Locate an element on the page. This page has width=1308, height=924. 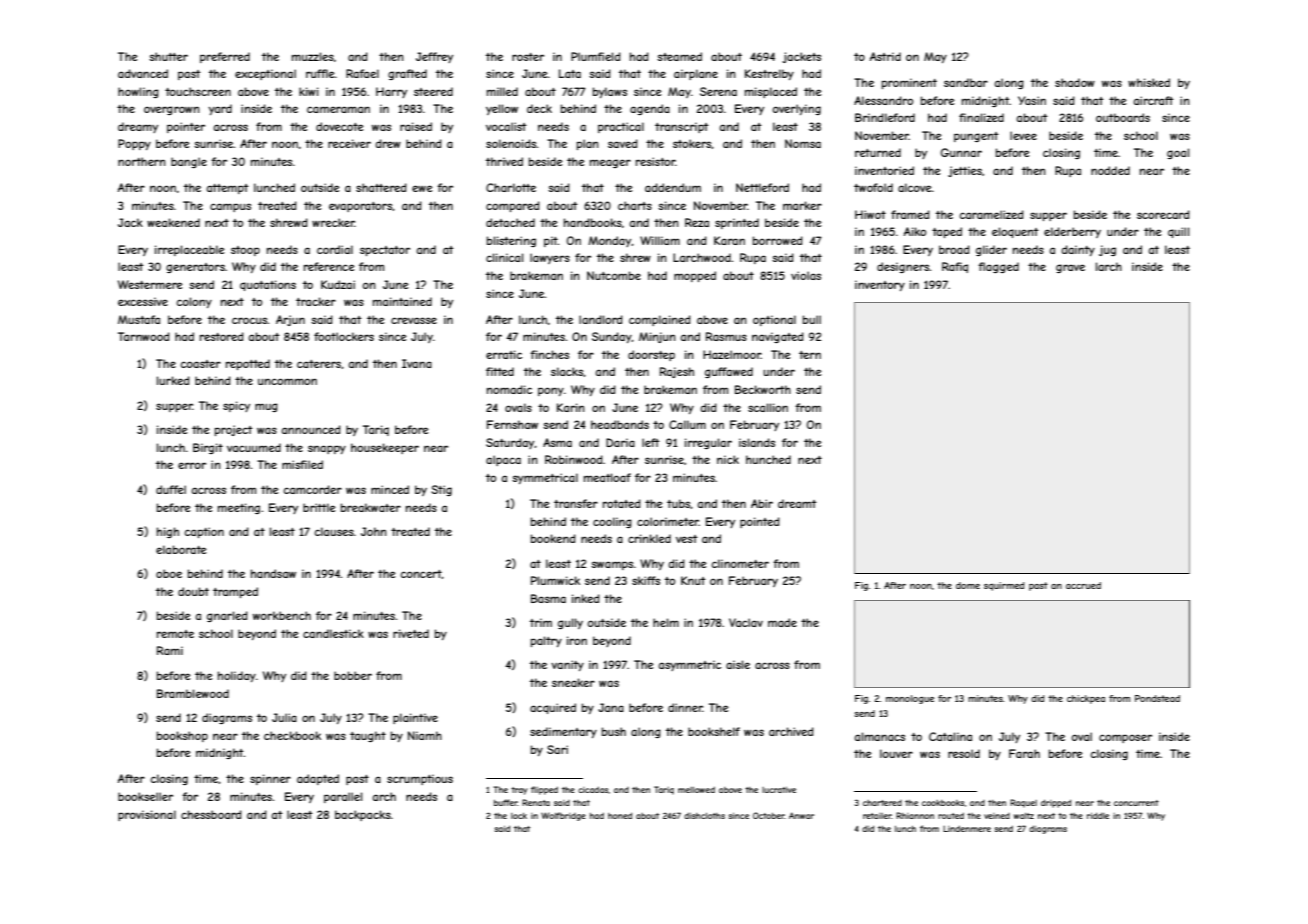
housekeeper is located at coordinates (385, 448).
